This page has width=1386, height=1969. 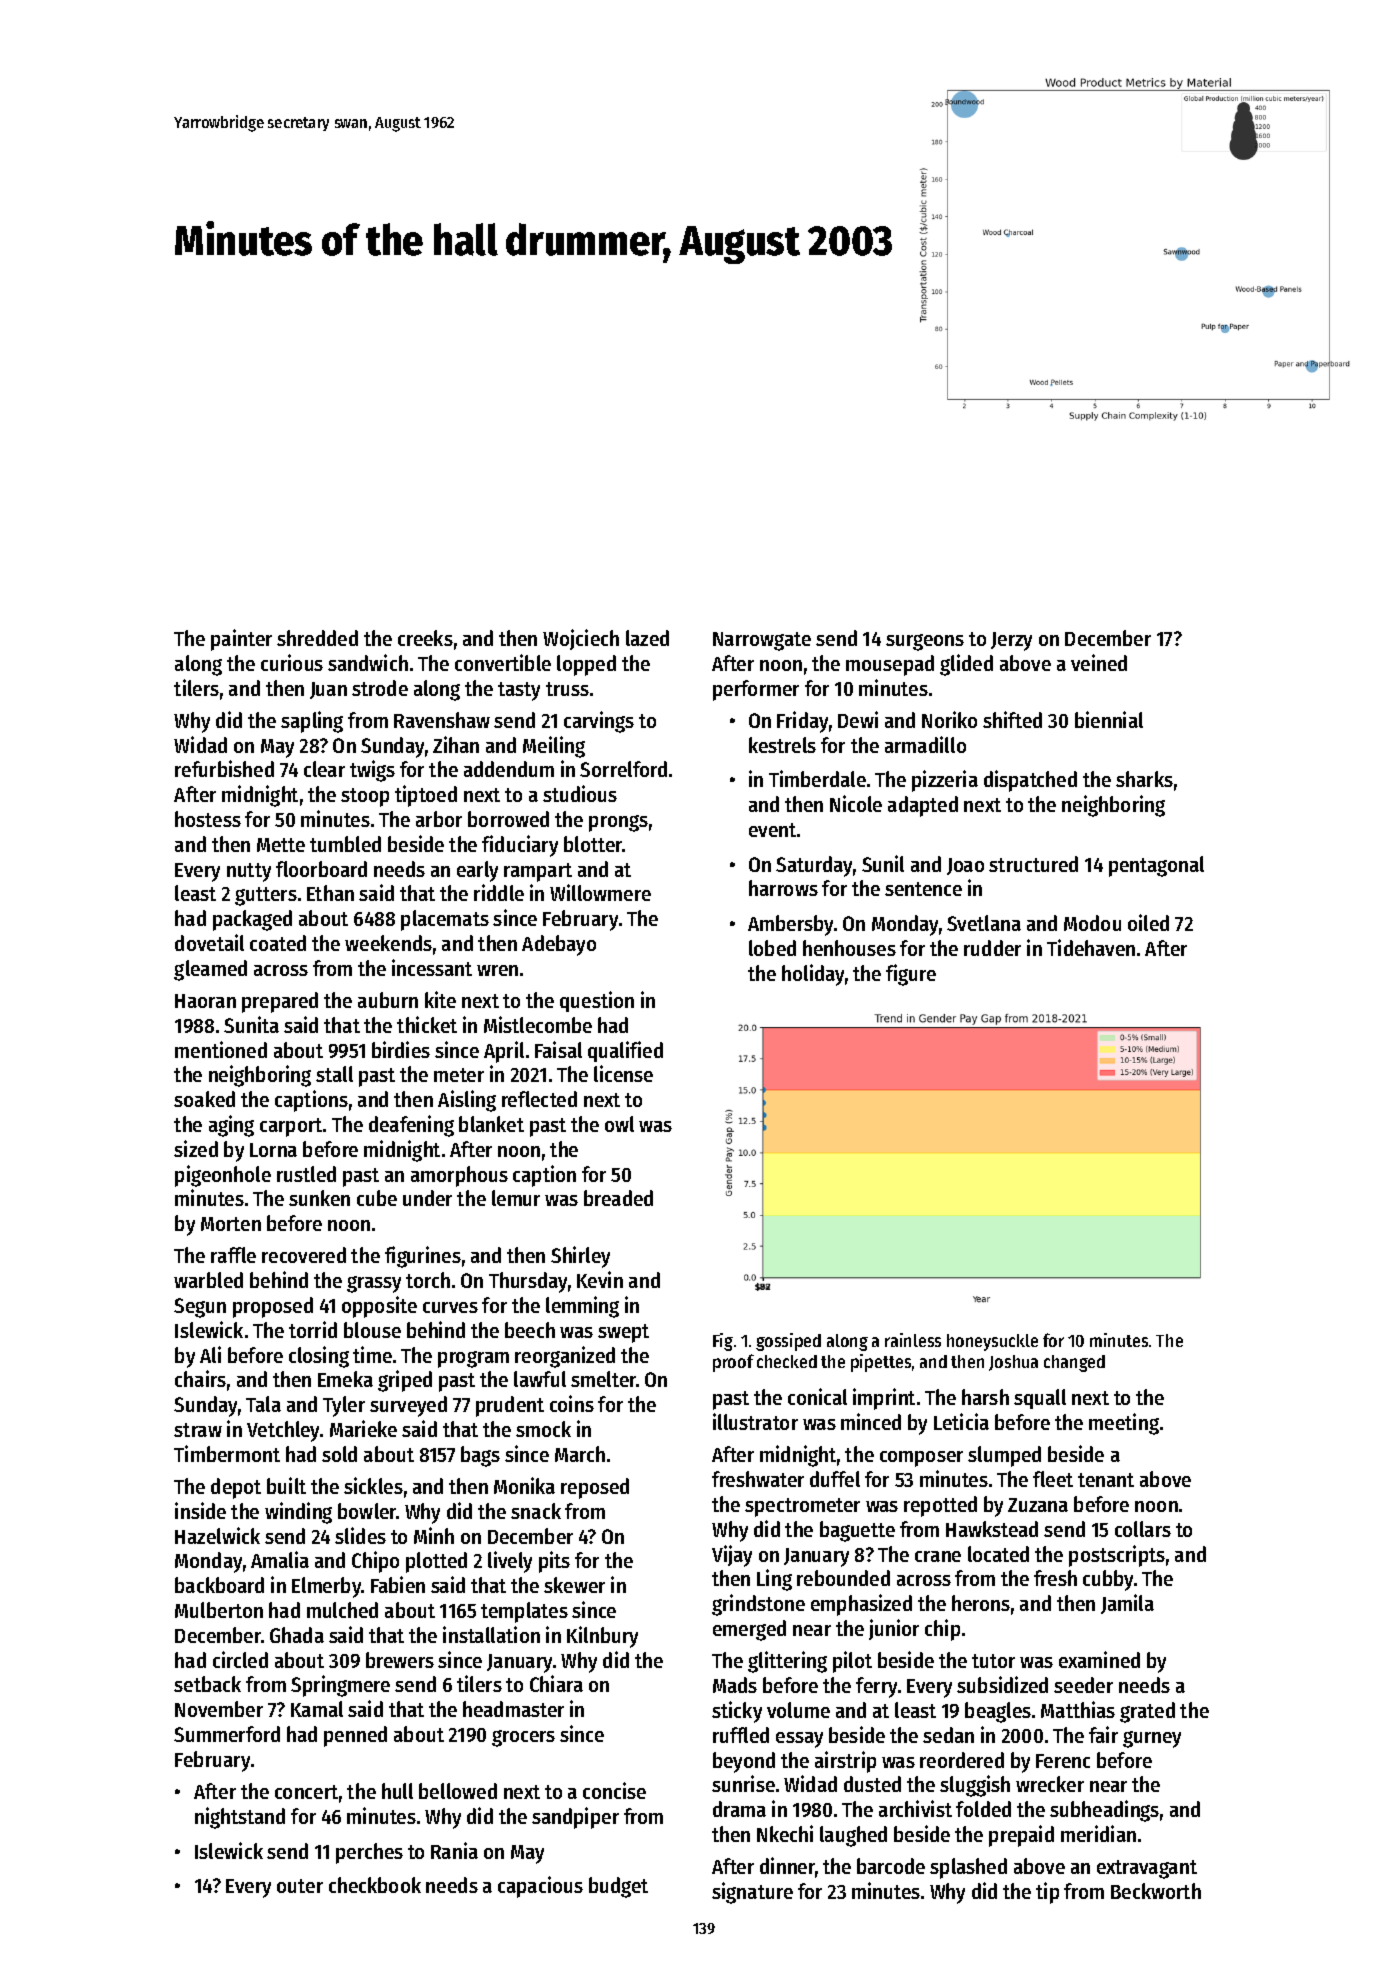 What do you see at coordinates (540, 1887) in the page?
I see `capacious` at bounding box center [540, 1887].
